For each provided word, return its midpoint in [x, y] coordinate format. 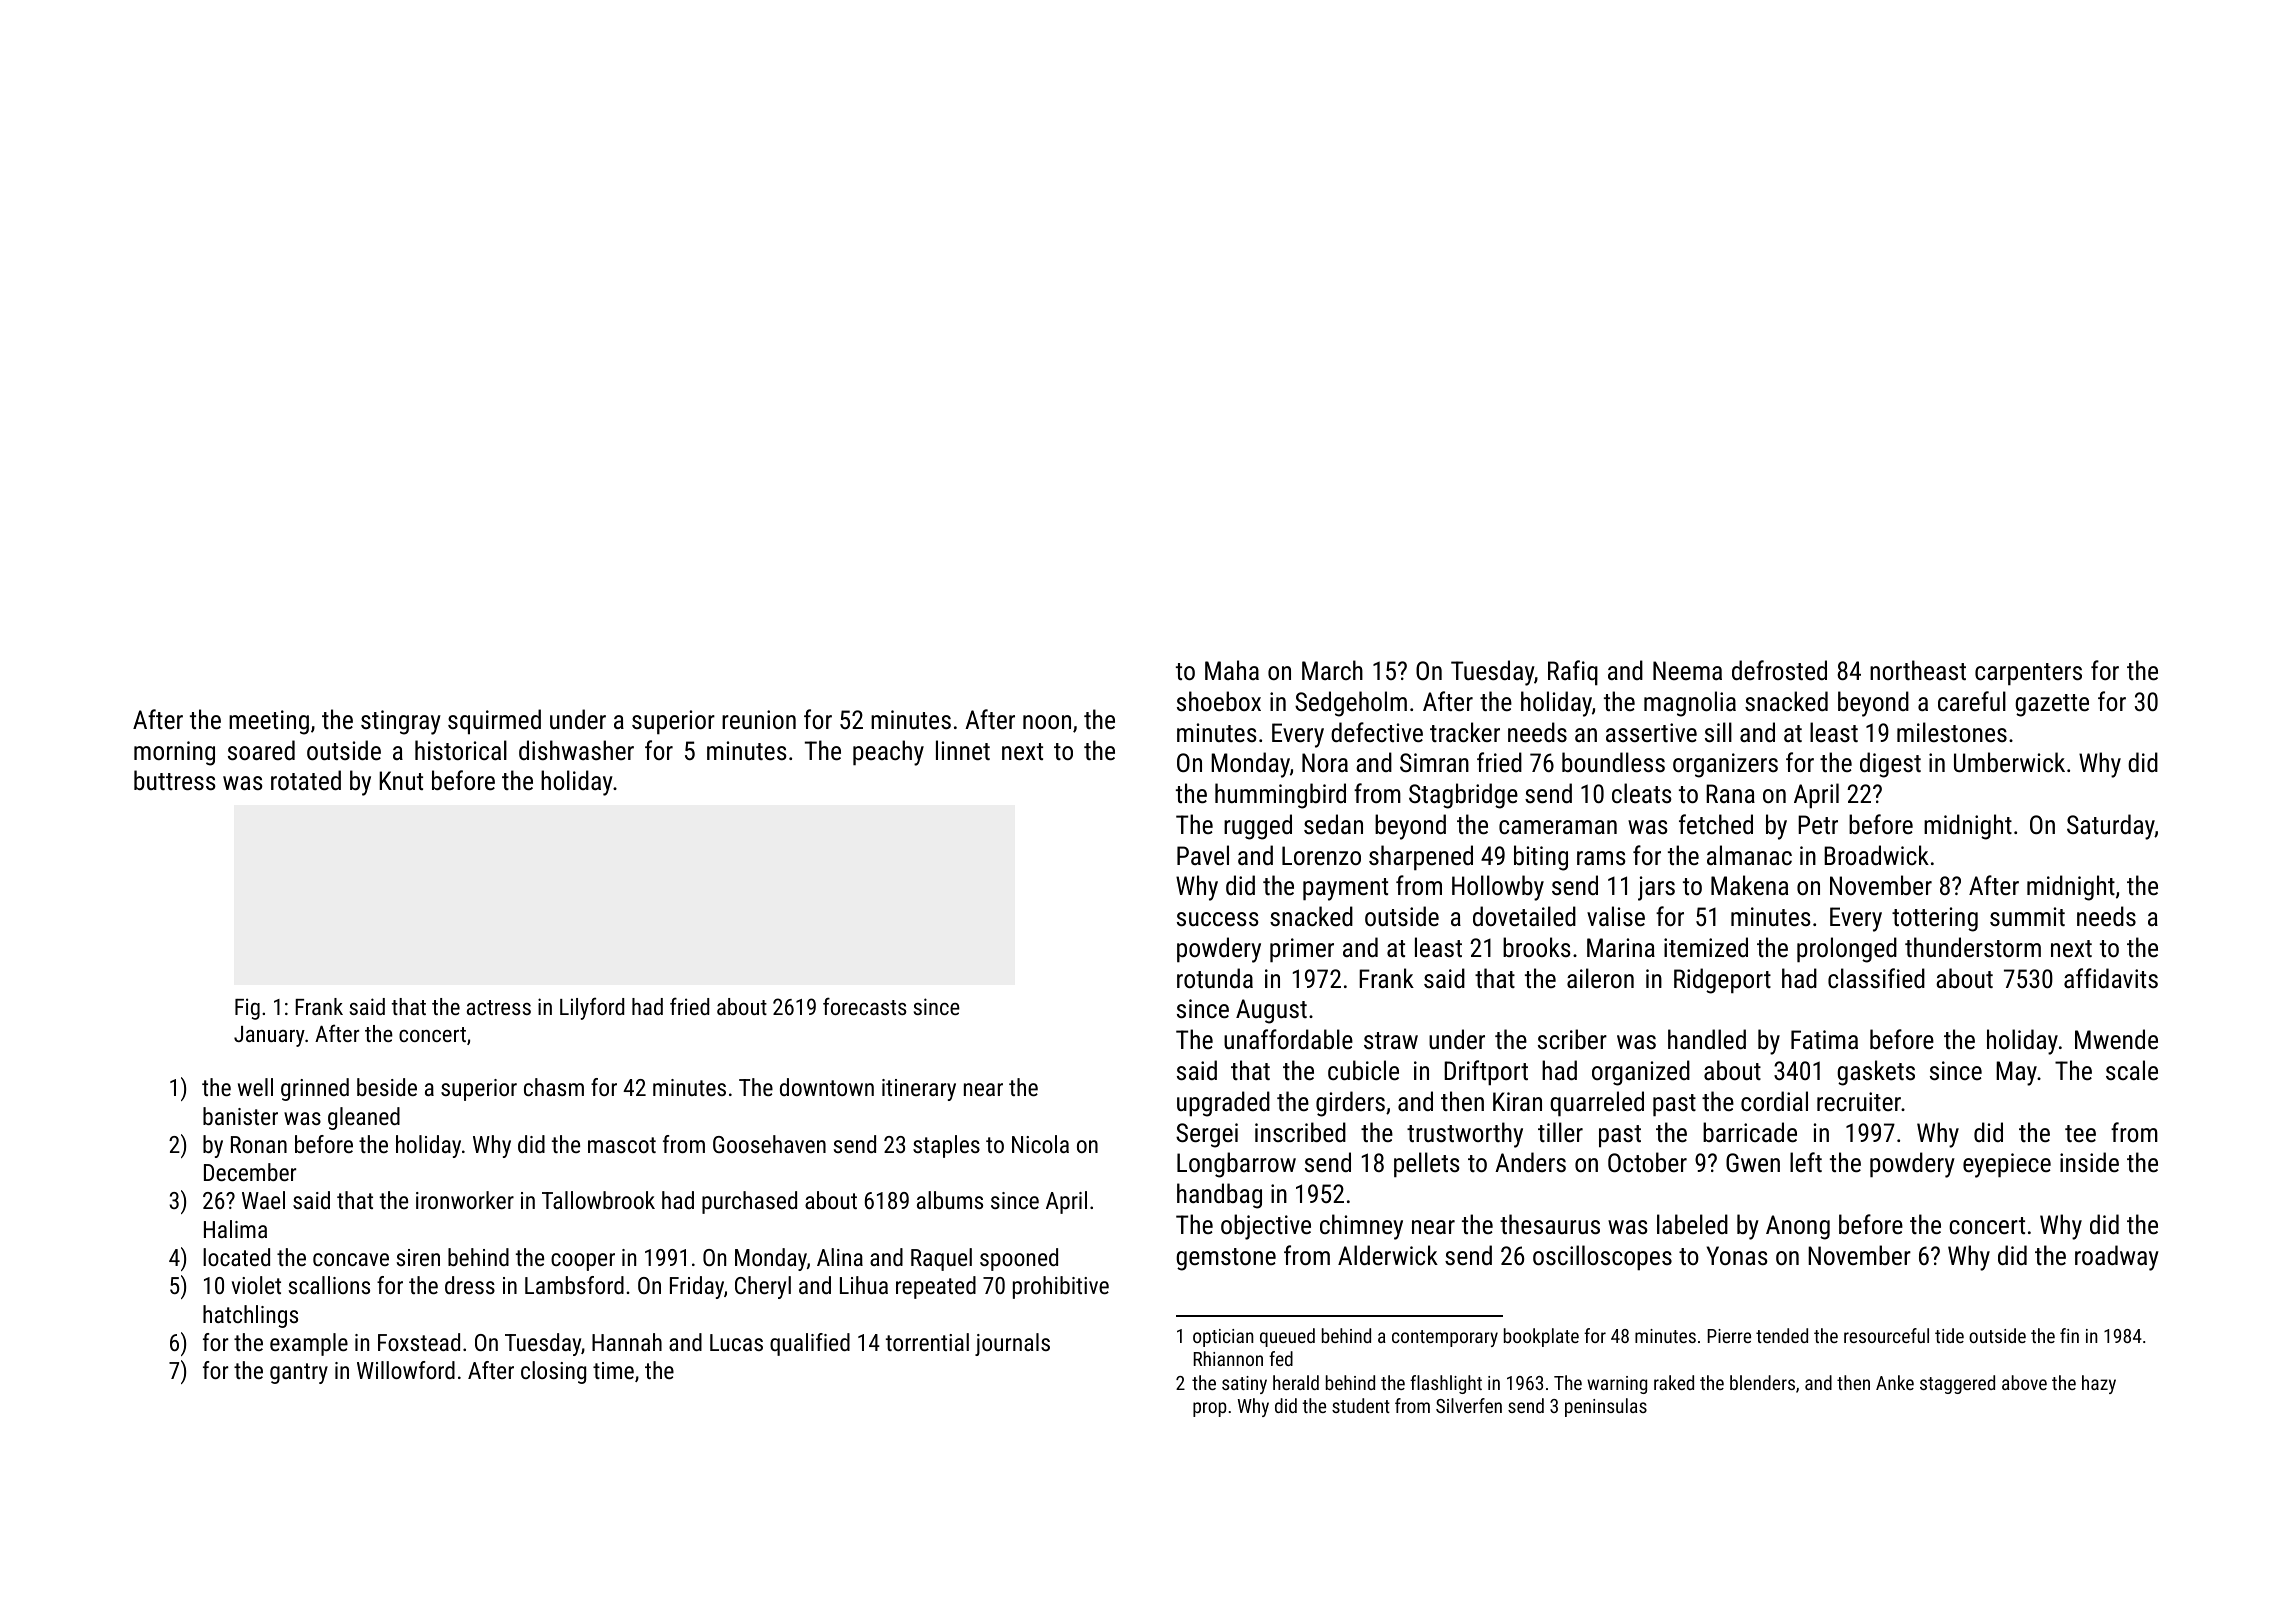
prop [1210, 1409]
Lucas [736, 1342]
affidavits [2111, 978]
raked [1674, 1382]
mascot [622, 1145]
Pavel [1203, 855]
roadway [2117, 1258]
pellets [1427, 1165]
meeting [269, 722]
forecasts [865, 1006]
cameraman [1558, 827]
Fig [247, 1009]
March [1332, 670]
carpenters [2028, 674]
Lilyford [592, 1008]
